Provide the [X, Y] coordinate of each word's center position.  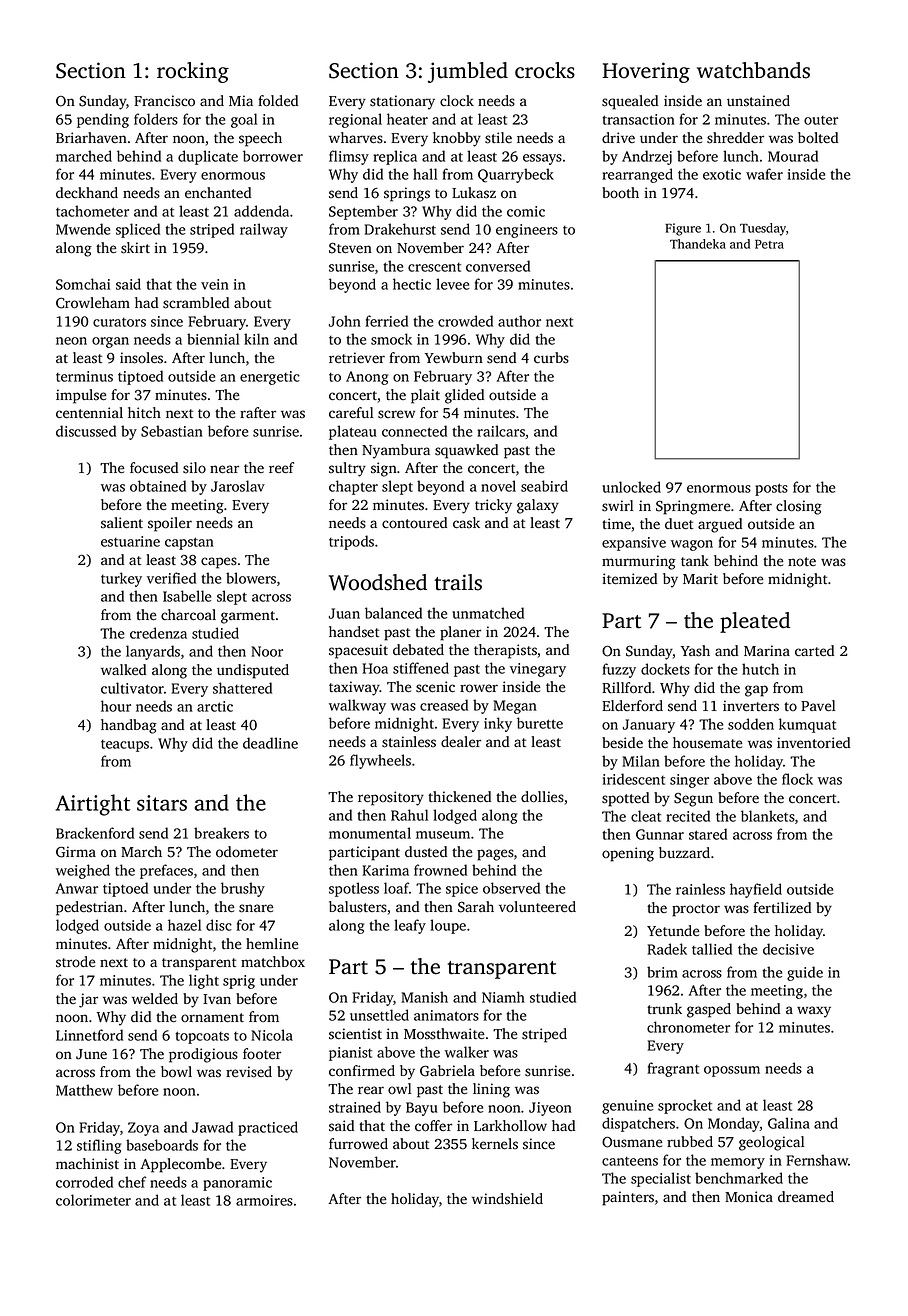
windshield [507, 1199]
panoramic [237, 1184]
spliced [138, 230]
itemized [630, 578]
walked [123, 669]
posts [771, 489]
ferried [386, 321]
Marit [700, 578]
